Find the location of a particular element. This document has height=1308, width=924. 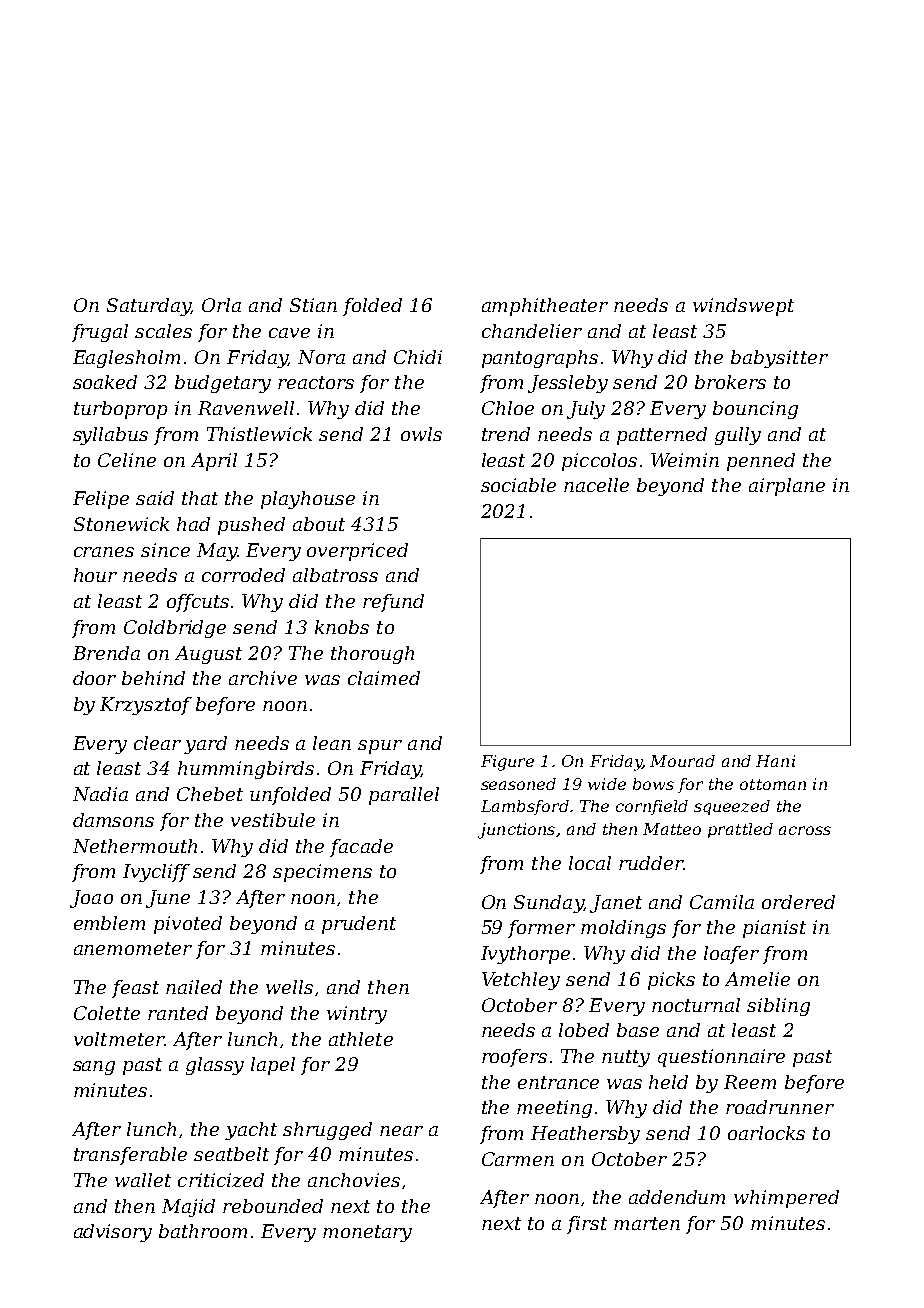

oarlocks is located at coordinates (766, 1133).
